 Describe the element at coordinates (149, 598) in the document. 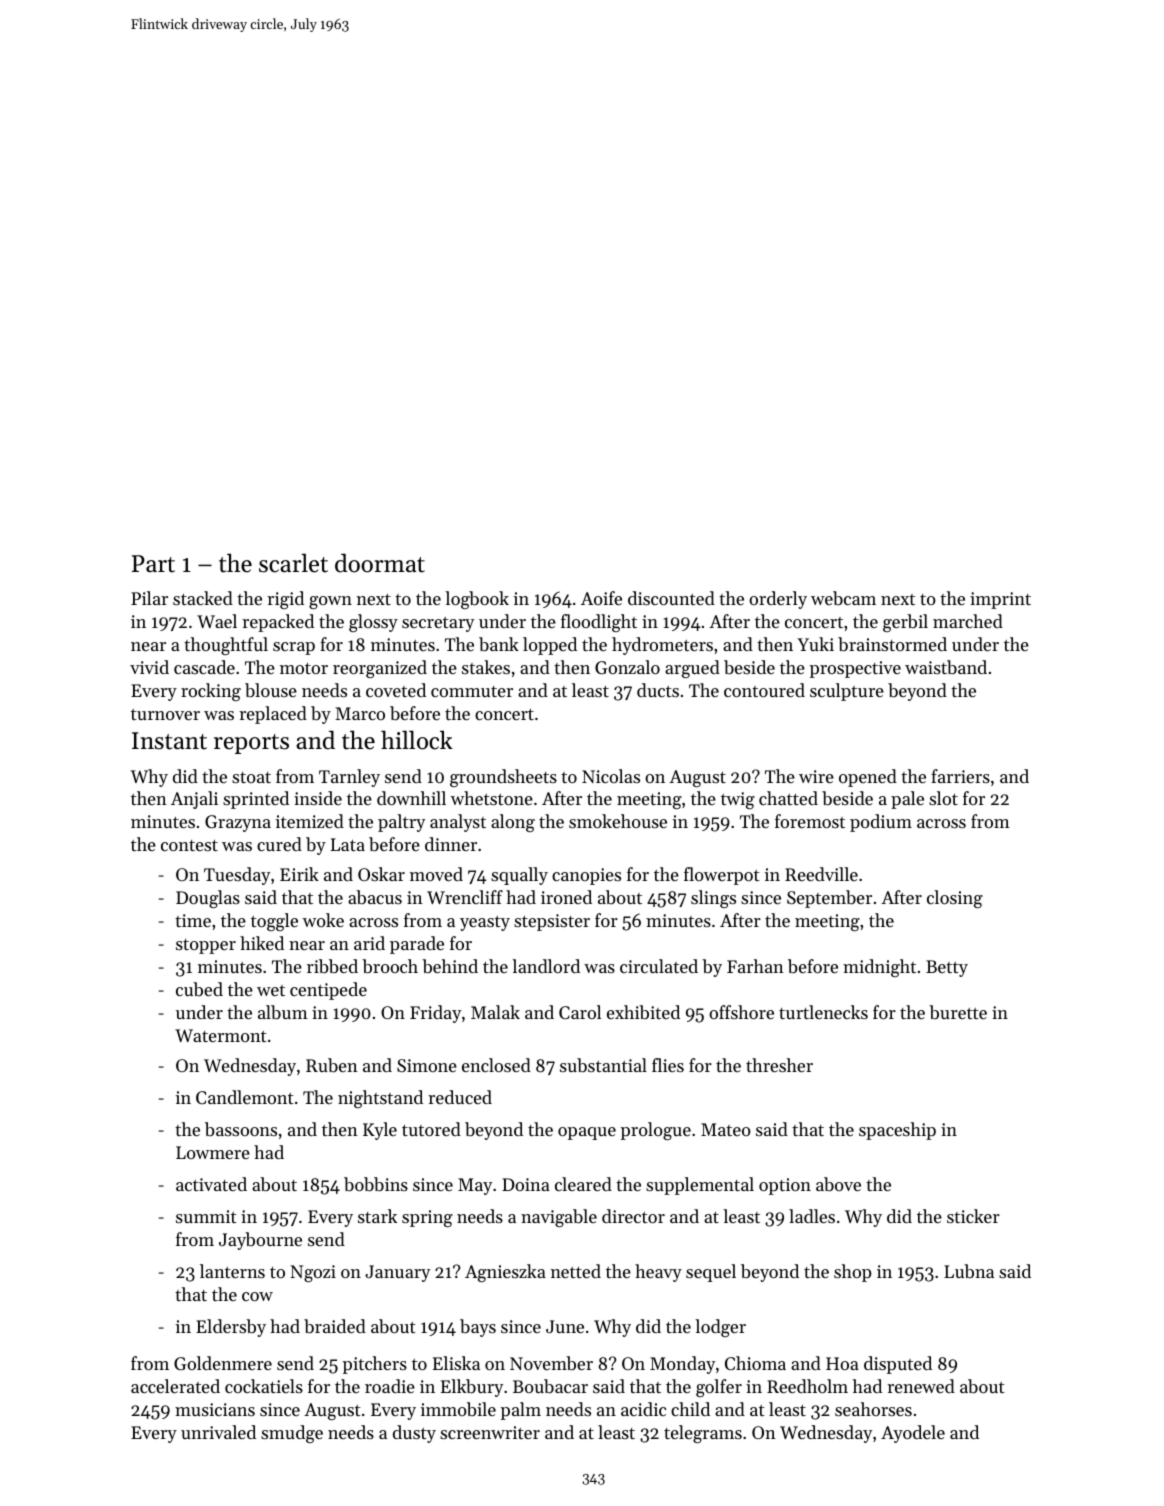

I see `Pilar` at that location.
